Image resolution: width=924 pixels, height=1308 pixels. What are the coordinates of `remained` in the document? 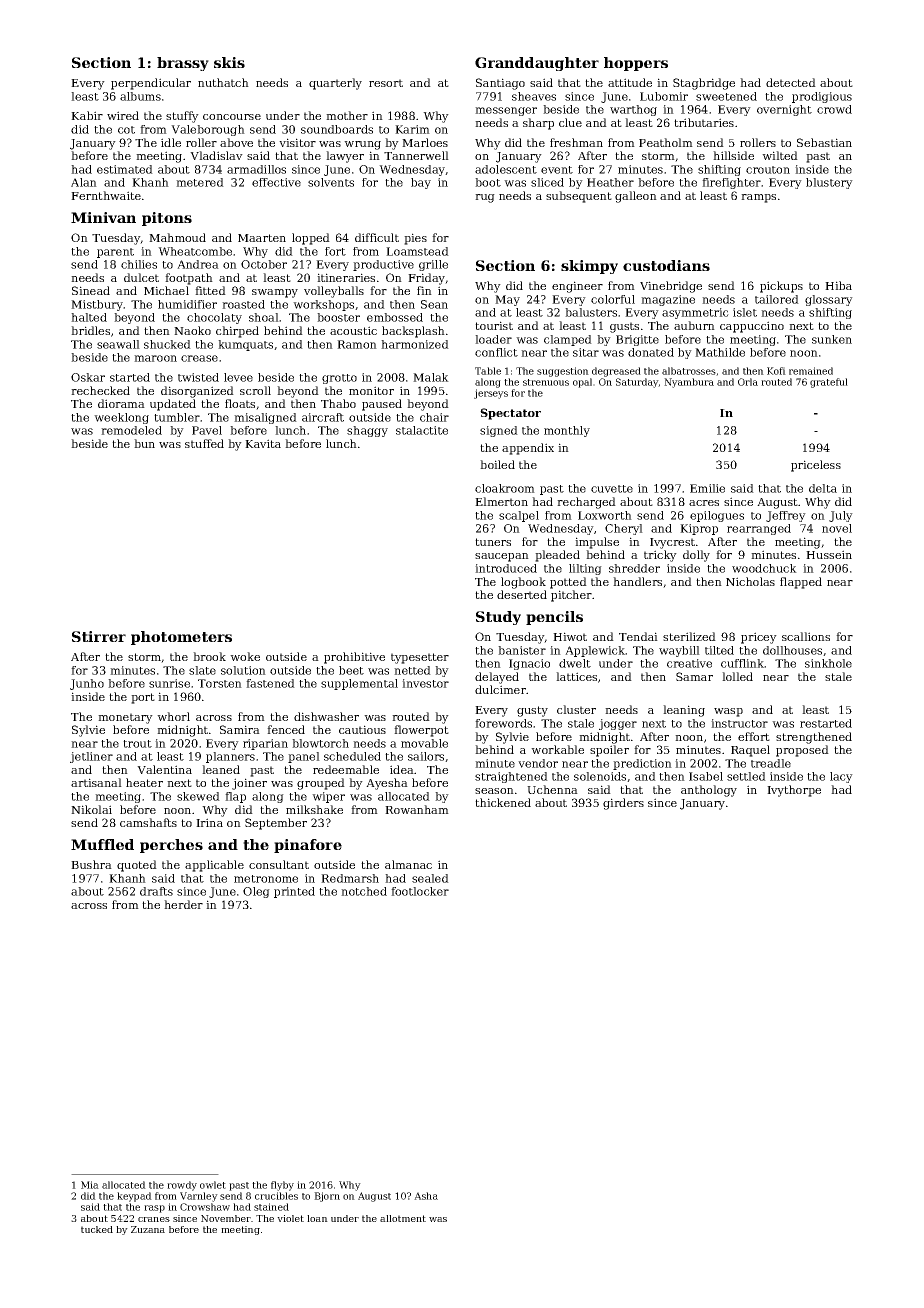 It's located at (811, 371).
